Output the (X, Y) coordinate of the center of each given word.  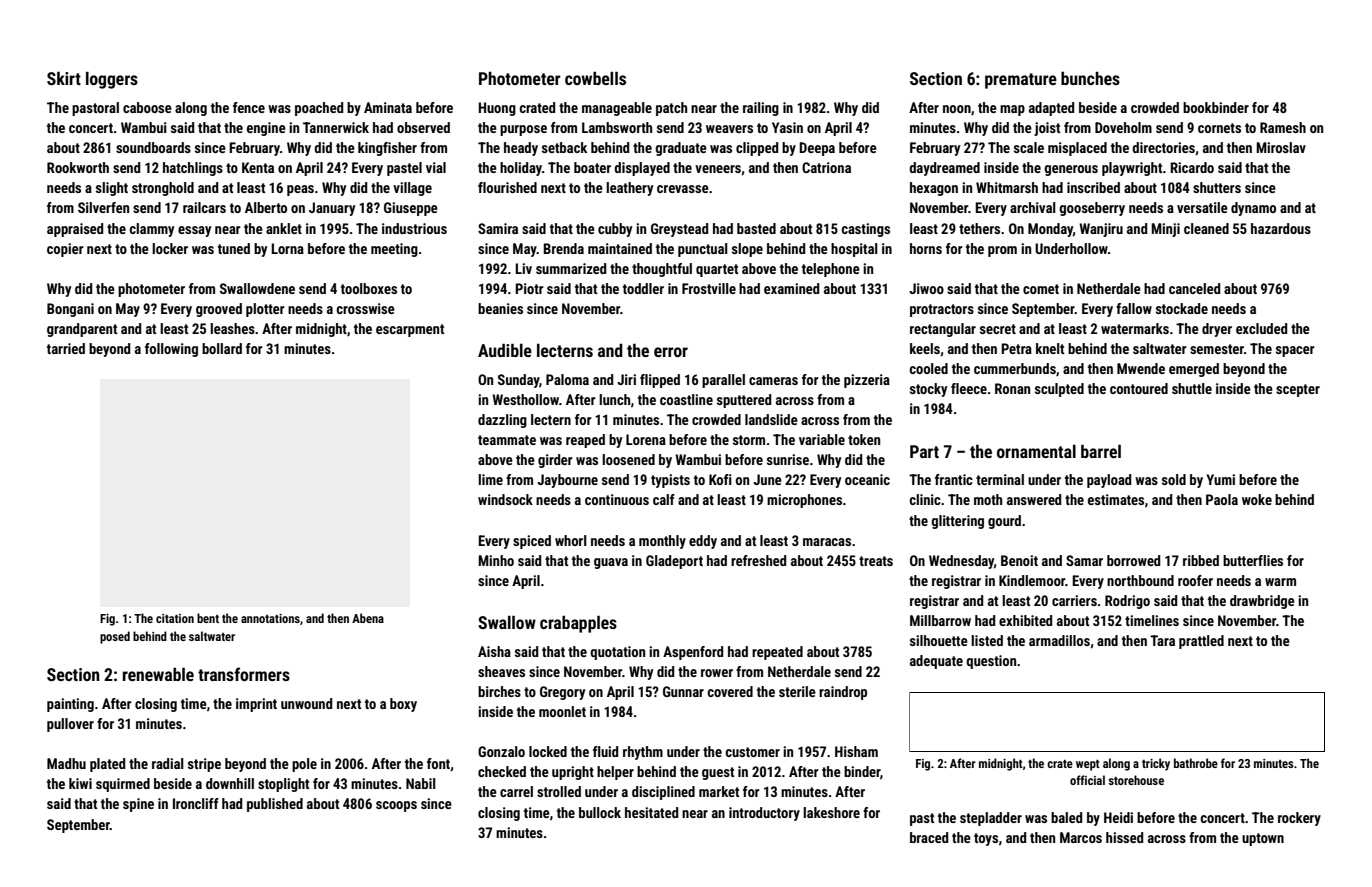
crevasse (683, 189)
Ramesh (1283, 127)
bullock (600, 812)
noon (957, 109)
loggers (112, 80)
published (275, 805)
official (1087, 780)
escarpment (410, 330)
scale (1029, 147)
